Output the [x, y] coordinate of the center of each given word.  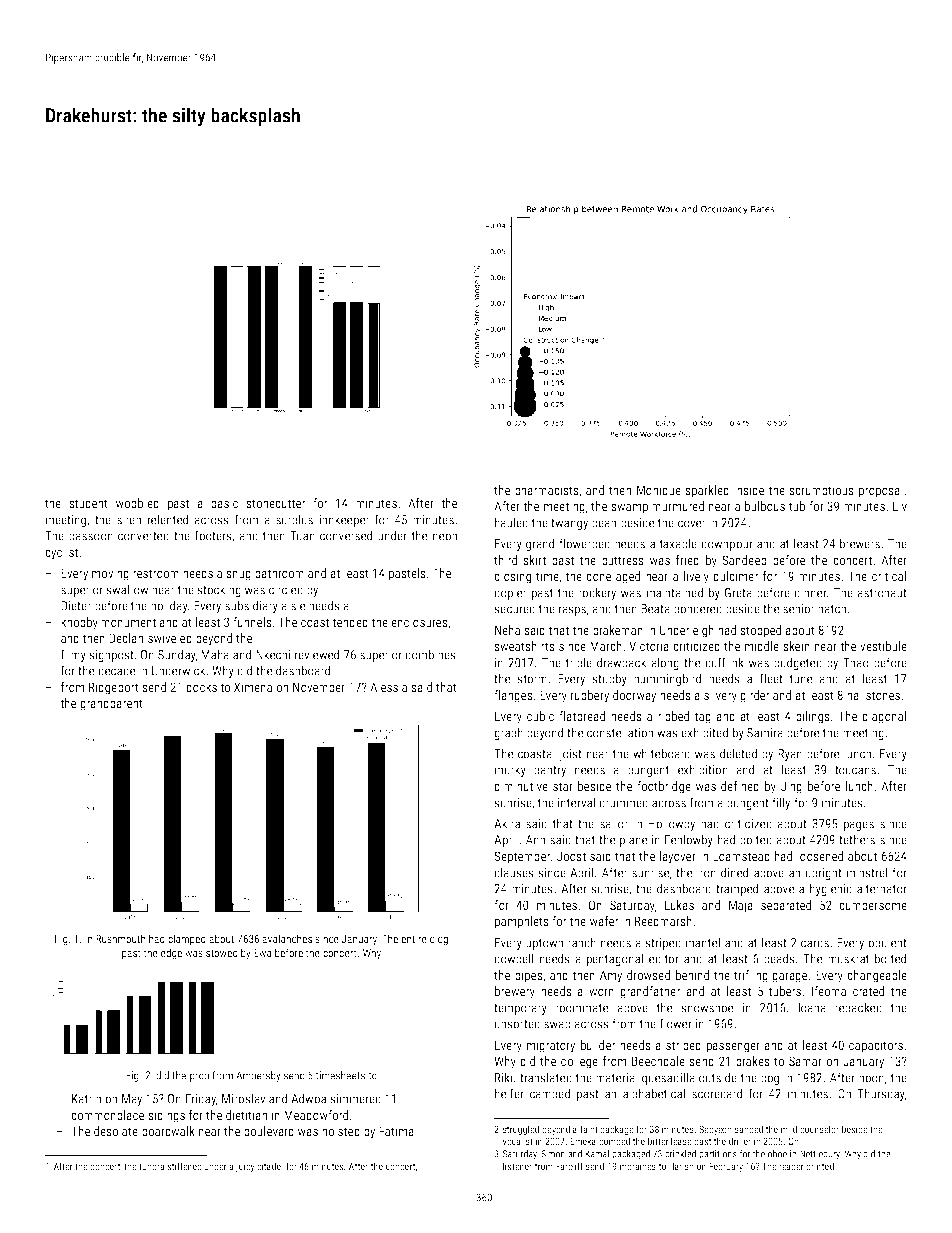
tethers [857, 839]
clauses [514, 872]
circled [286, 589]
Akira [507, 823]
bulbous [765, 506]
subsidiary [251, 606]
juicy [245, 1167]
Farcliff [569, 1166]
